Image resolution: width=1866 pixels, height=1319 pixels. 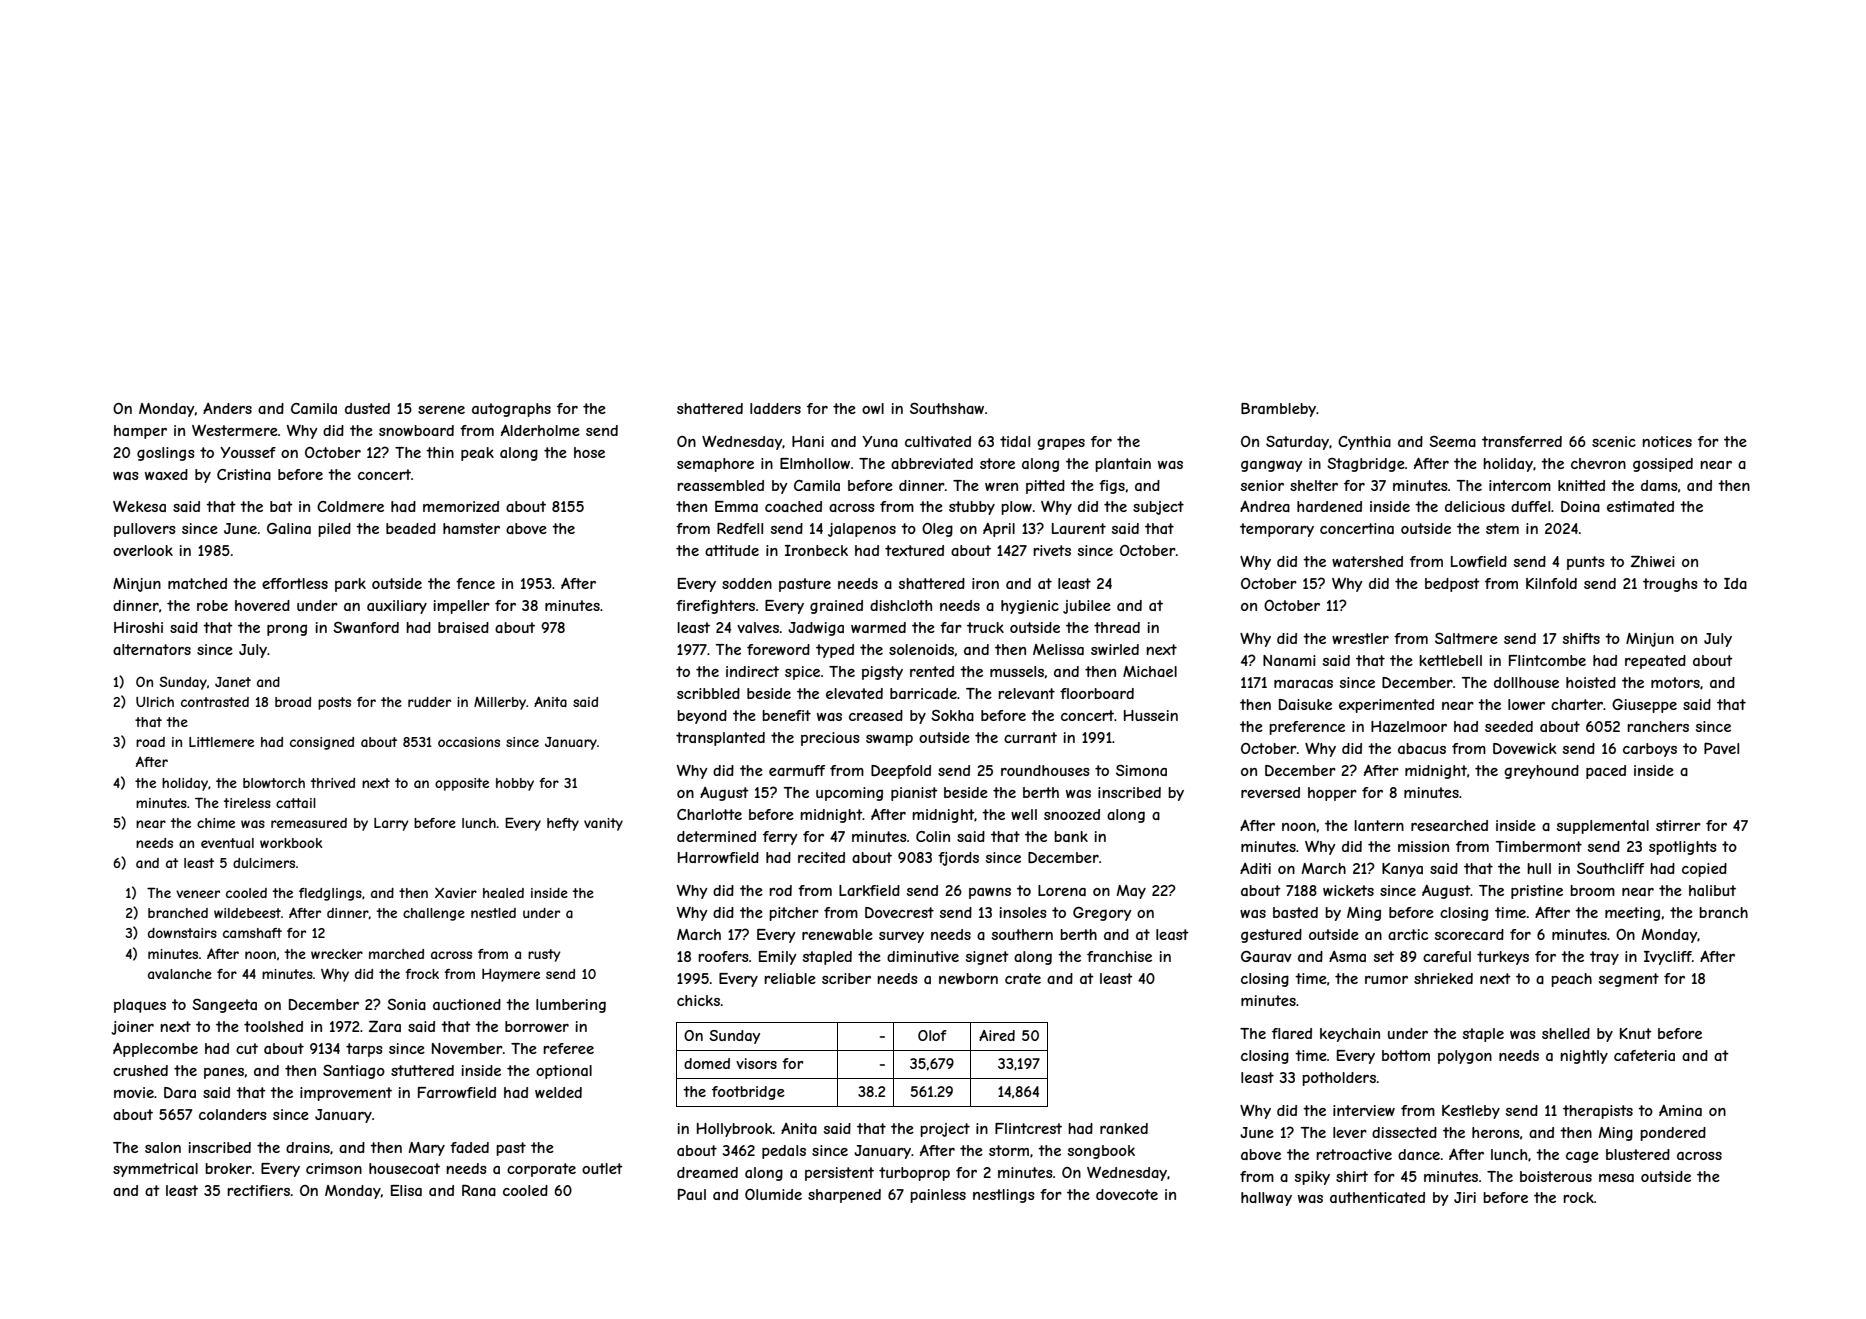 I want to click on relevant, so click(x=1026, y=693).
